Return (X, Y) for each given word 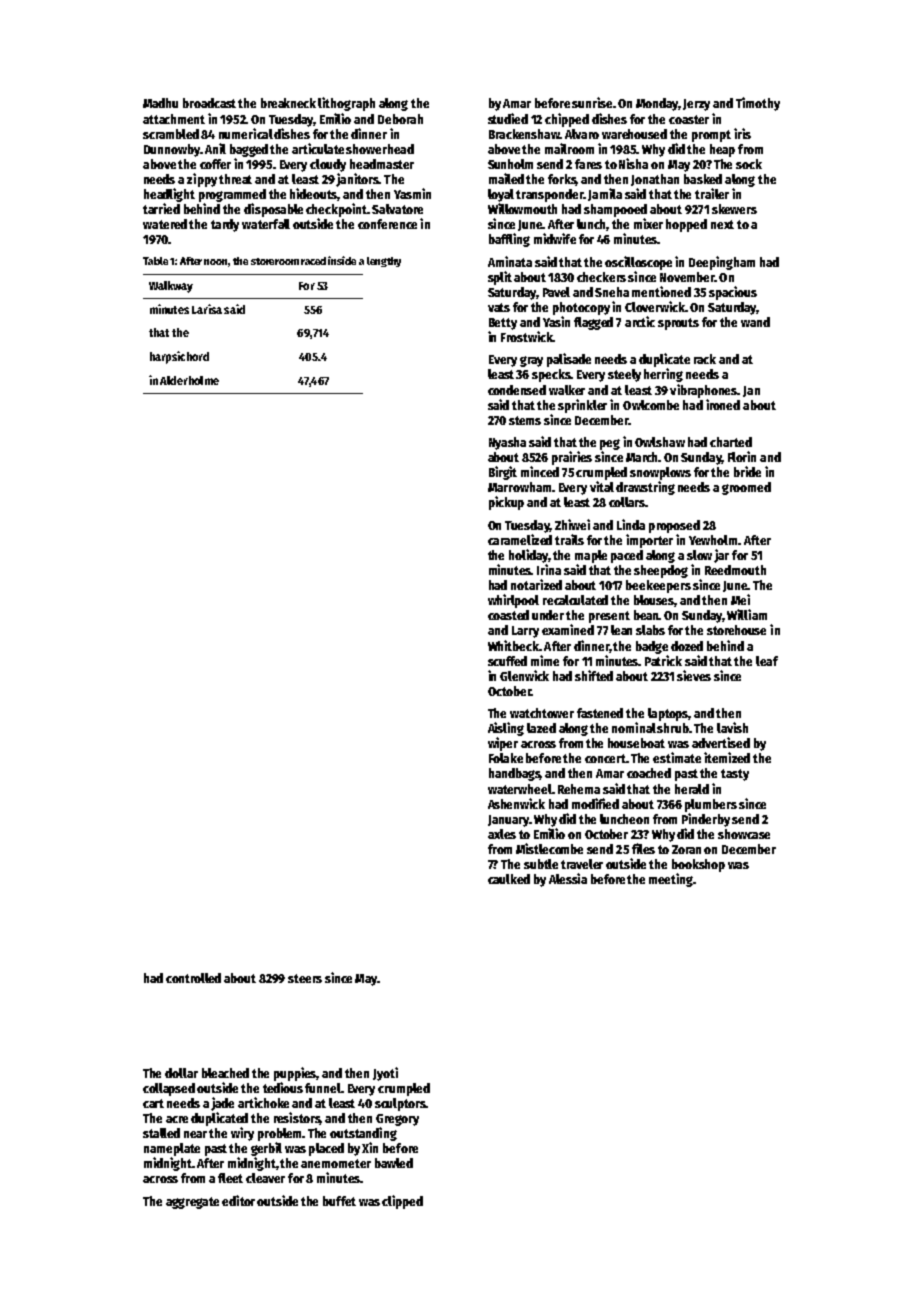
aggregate (192, 1203)
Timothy (758, 104)
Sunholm (510, 164)
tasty (735, 775)
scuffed (507, 661)
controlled (193, 978)
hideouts (314, 194)
